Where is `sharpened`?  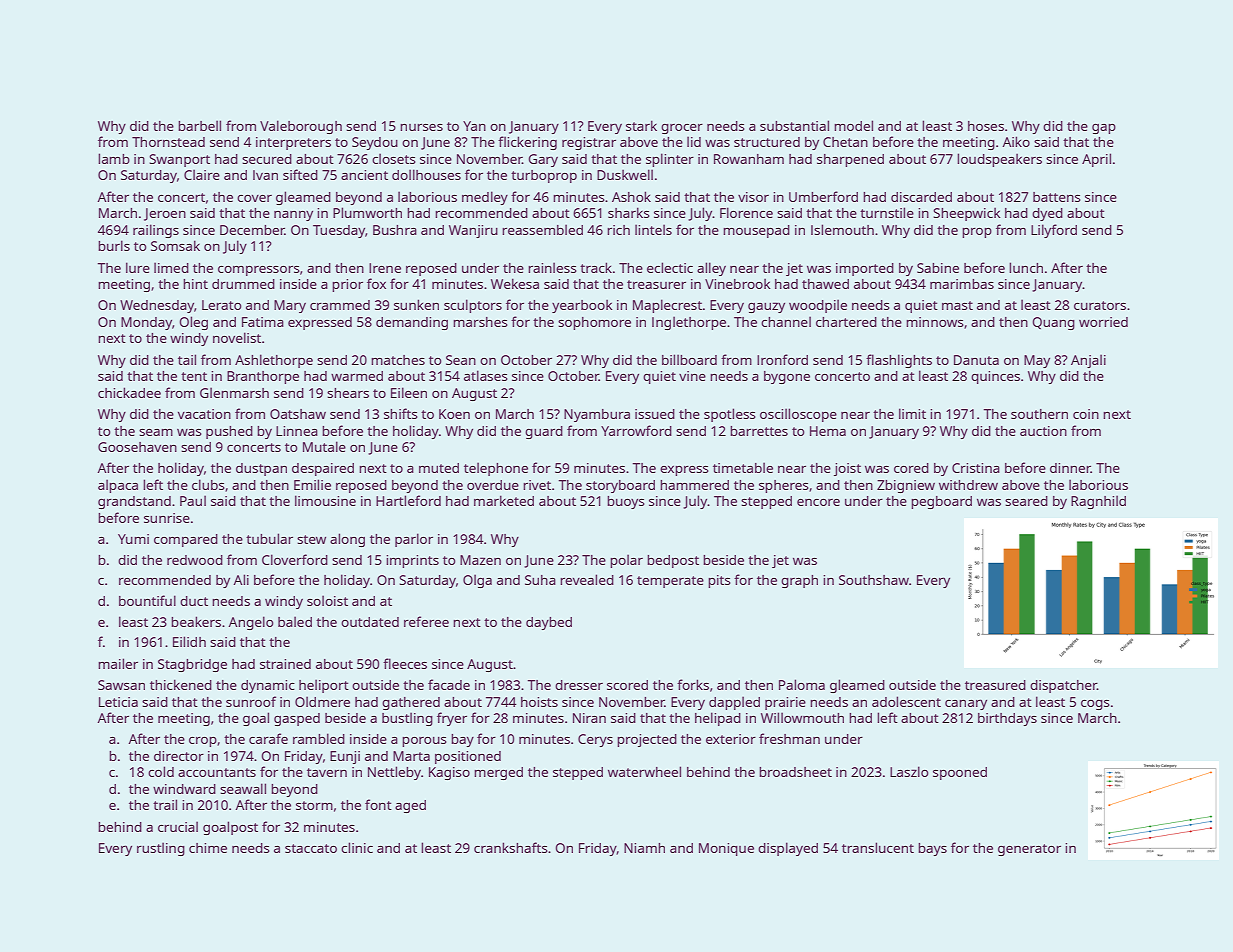
sharpened is located at coordinates (850, 160).
